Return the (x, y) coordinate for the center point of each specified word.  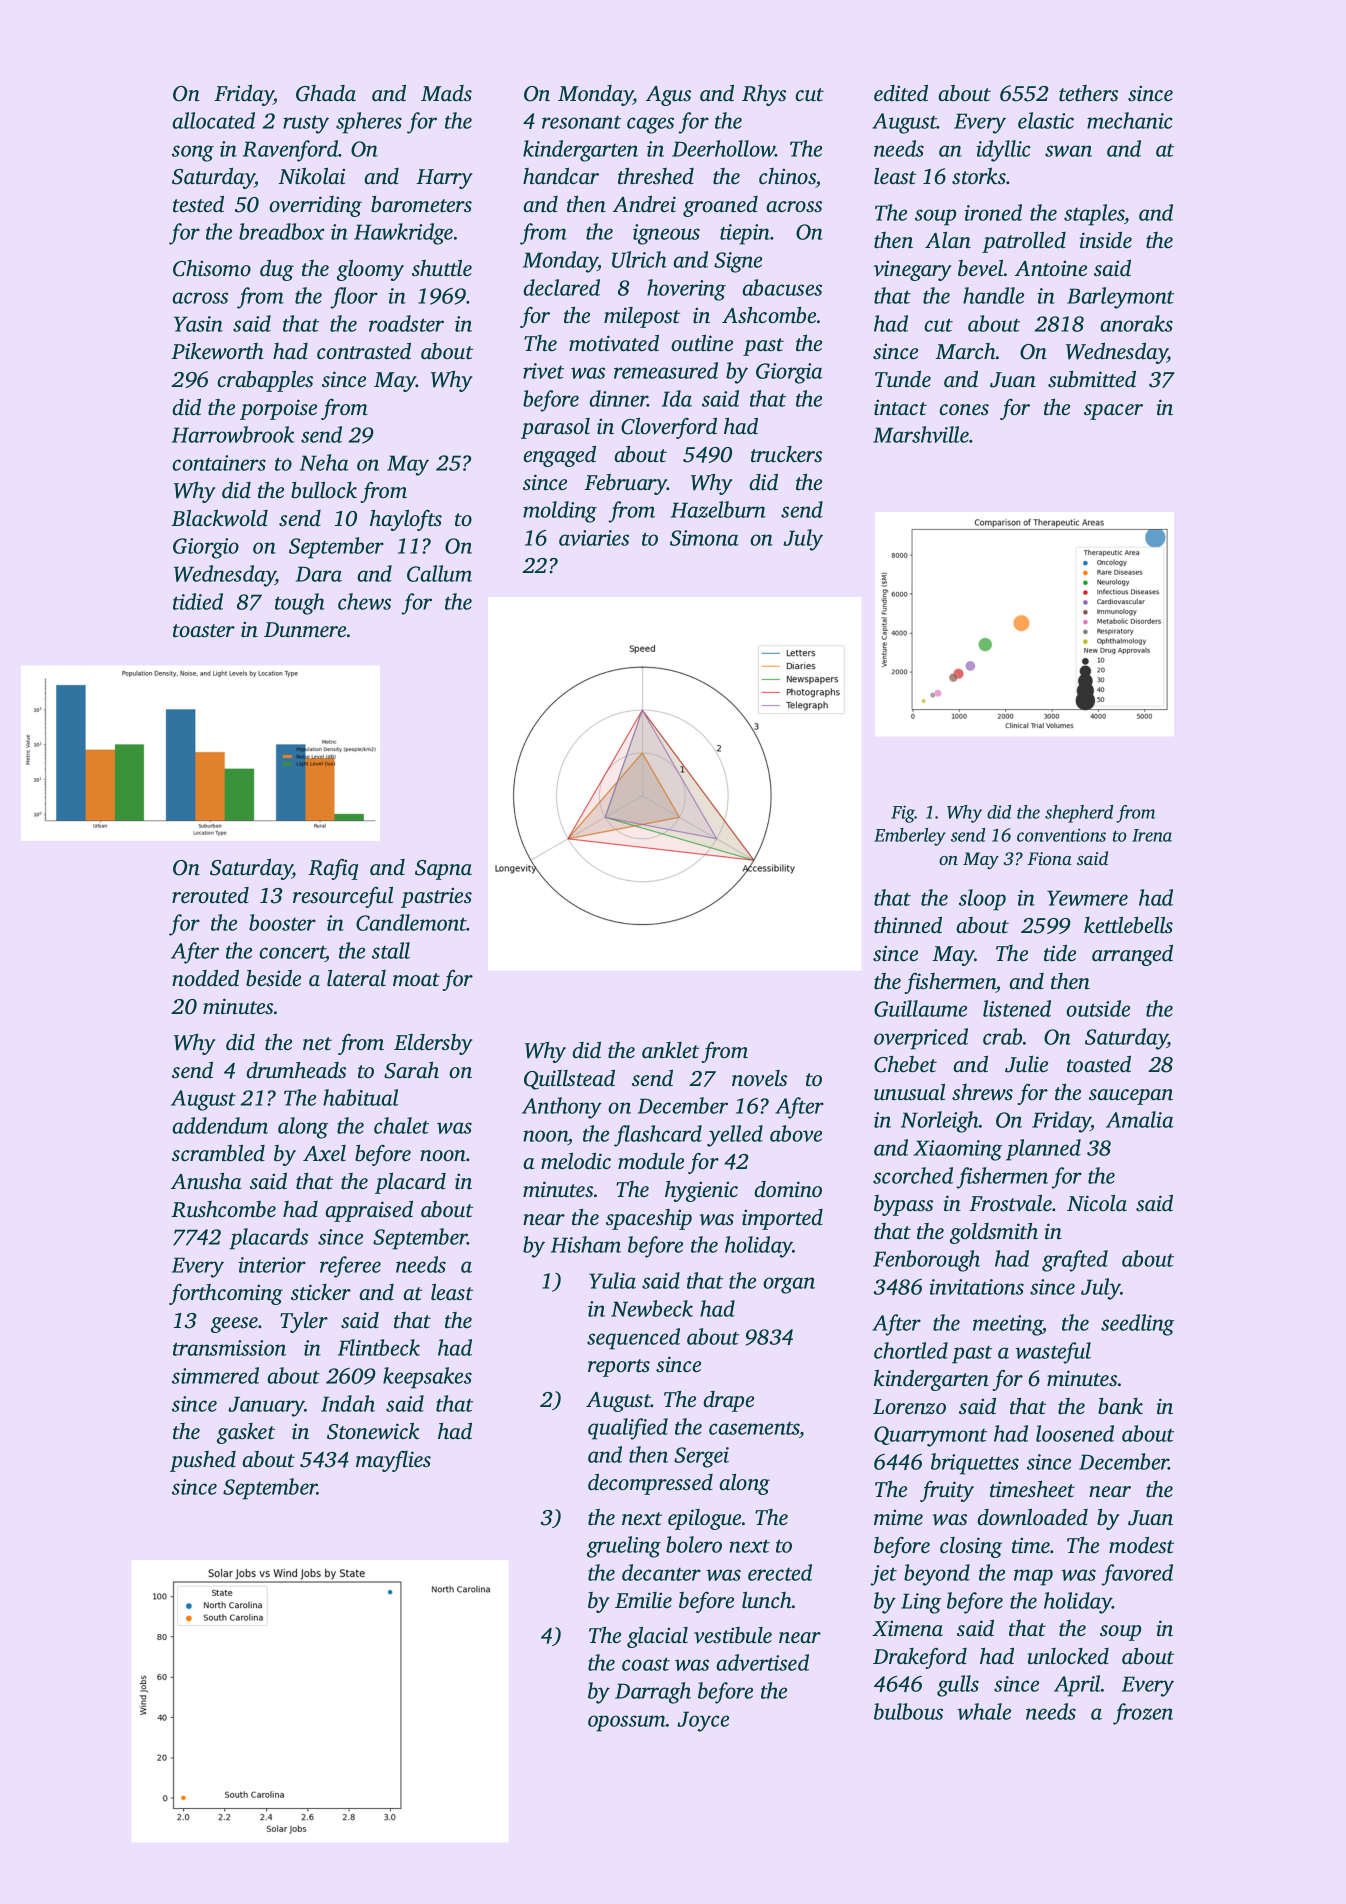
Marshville (921, 434)
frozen (1143, 1714)
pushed (203, 1461)
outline (702, 343)
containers (219, 463)
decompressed (650, 1484)
